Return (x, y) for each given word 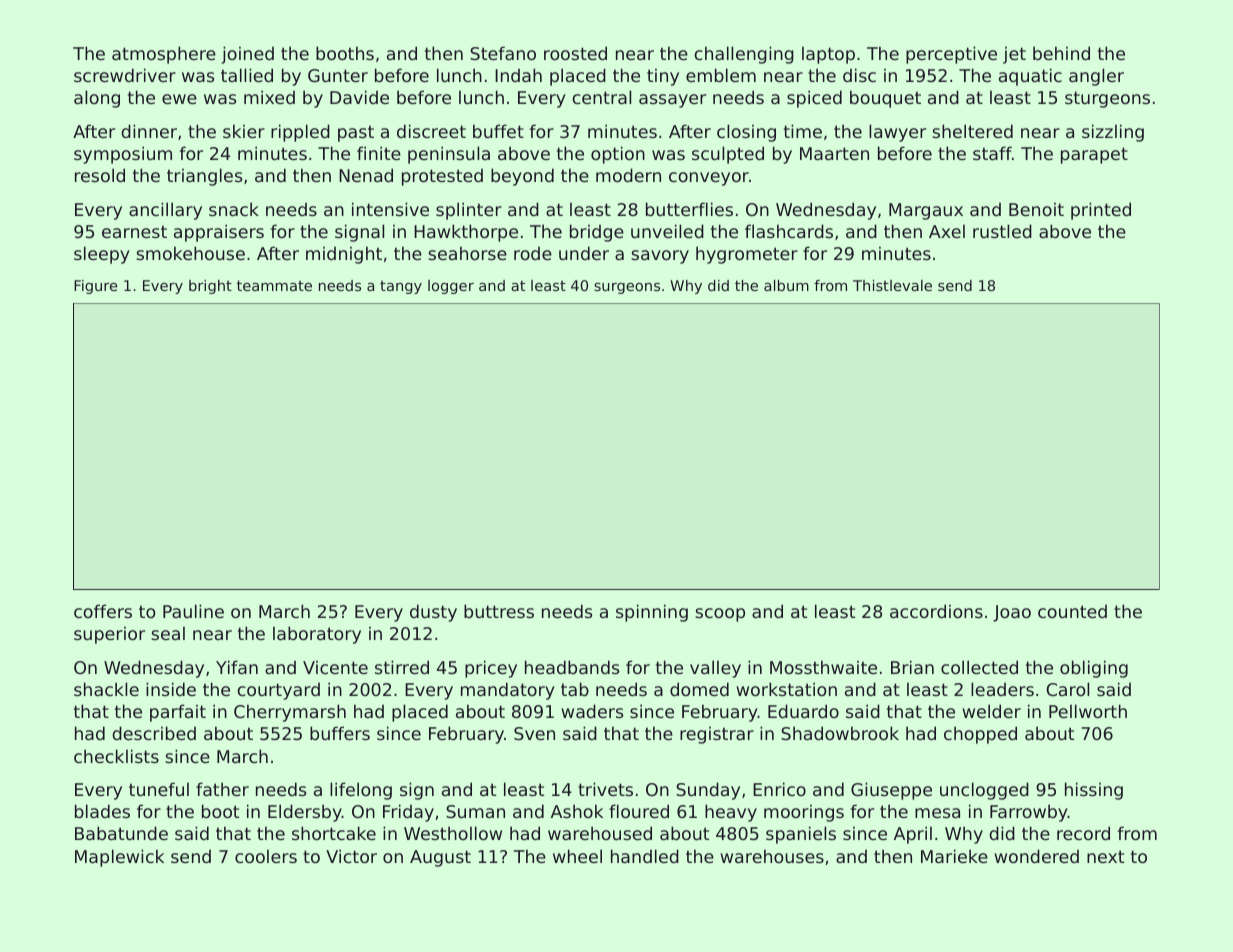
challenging (744, 55)
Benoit (1036, 209)
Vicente (335, 667)
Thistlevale (892, 285)
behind (1061, 53)
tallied (247, 75)
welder (991, 711)
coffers (103, 611)
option (618, 155)
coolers (266, 856)
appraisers (219, 233)
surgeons (627, 288)
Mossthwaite (823, 667)
